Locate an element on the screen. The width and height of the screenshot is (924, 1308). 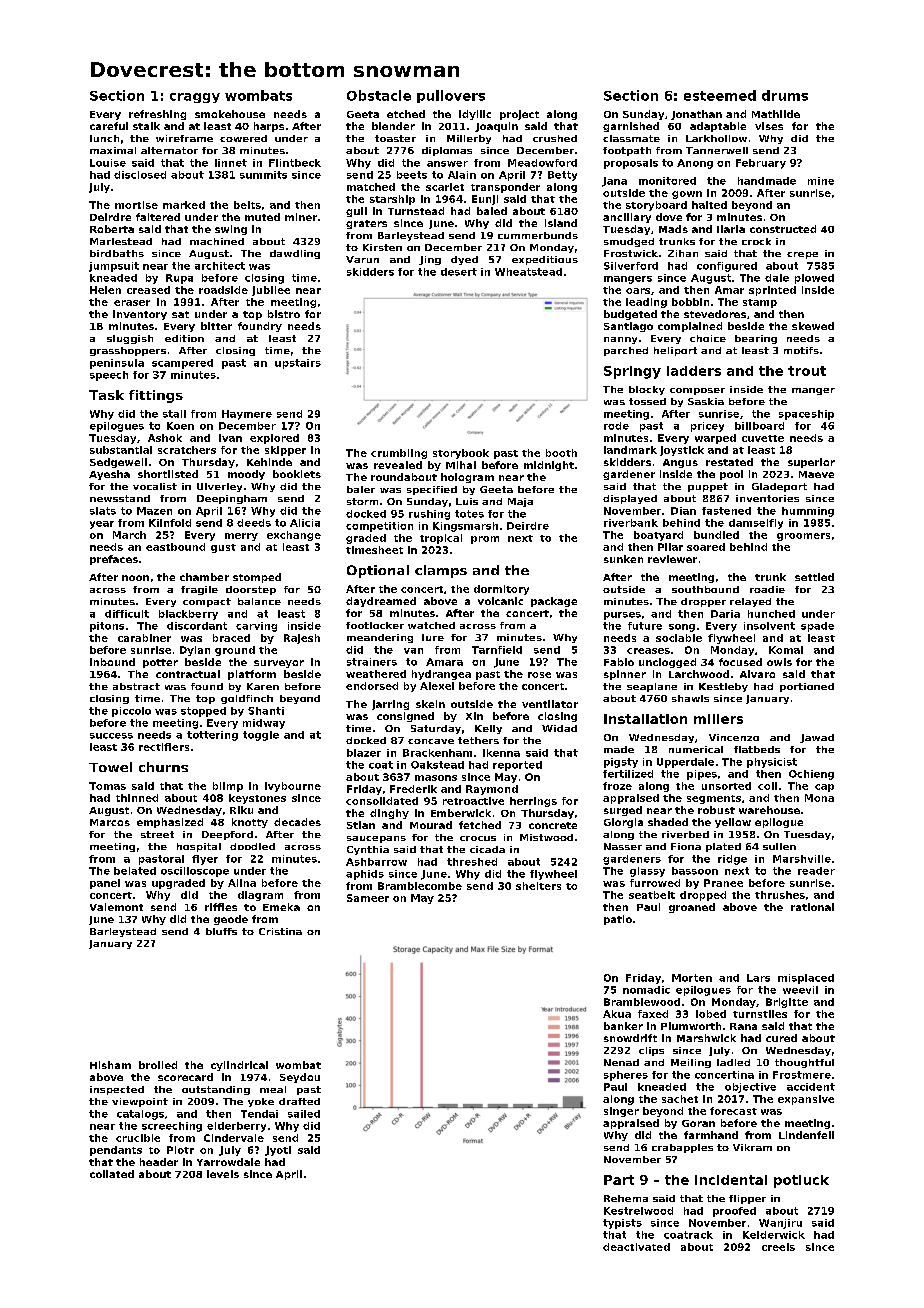
gown is located at coordinates (687, 195).
